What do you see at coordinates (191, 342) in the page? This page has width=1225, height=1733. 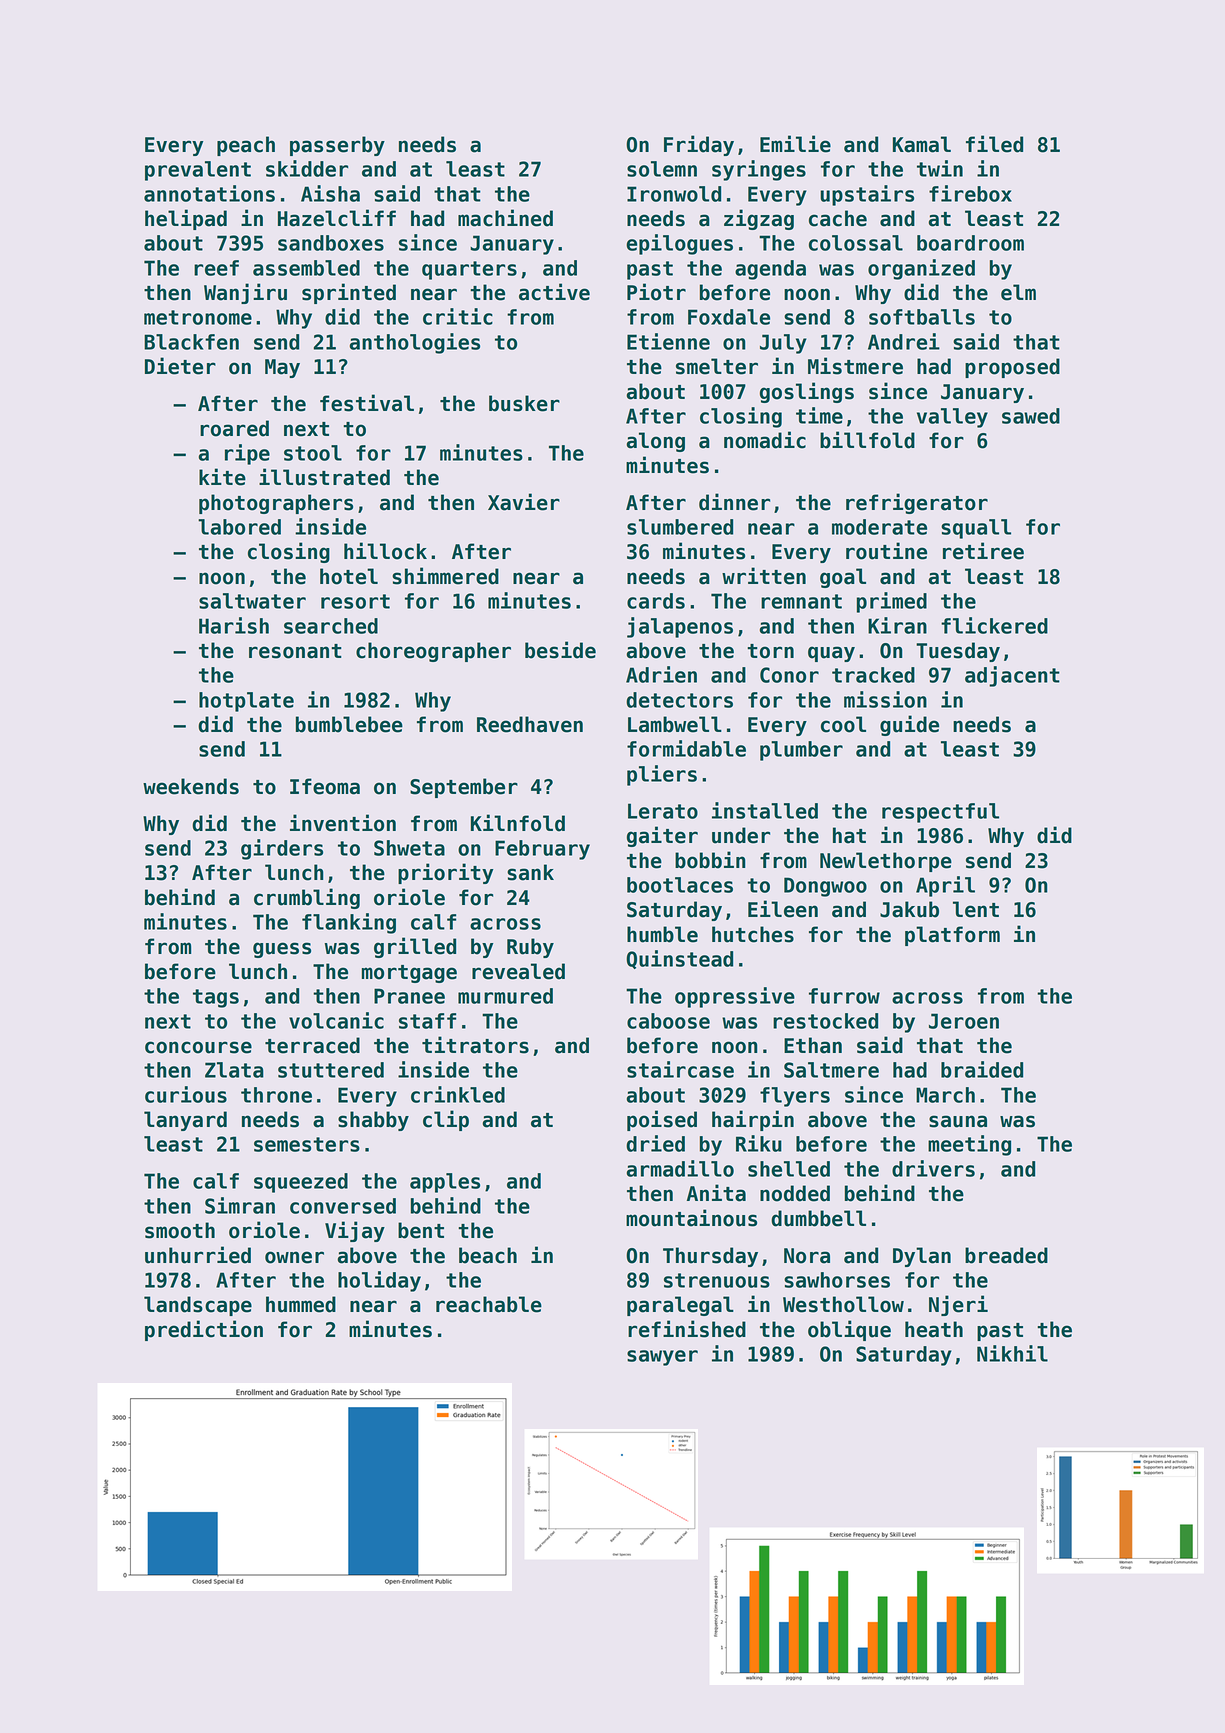 I see `Blackfen` at bounding box center [191, 342].
